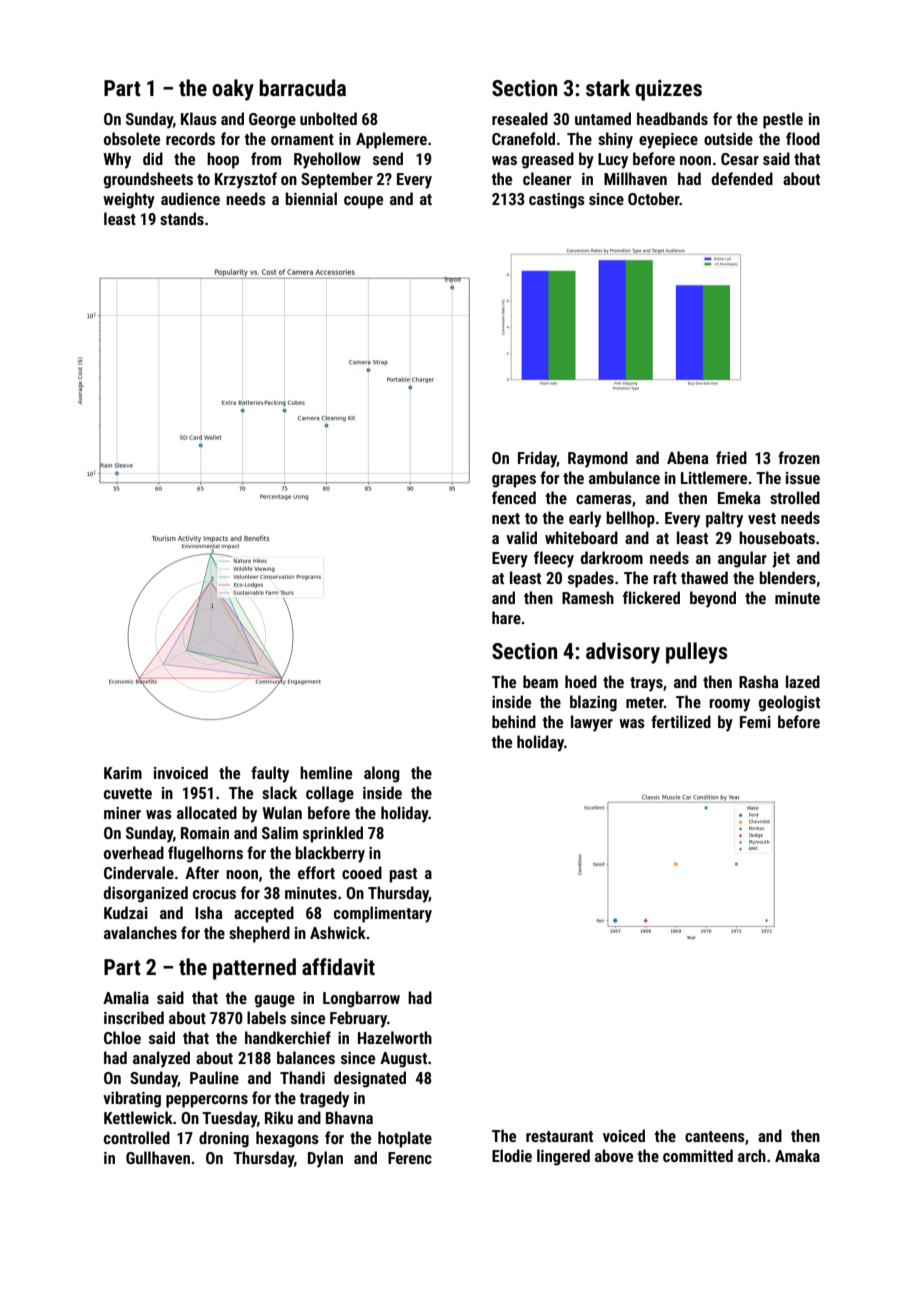  I want to click on stands, so click(182, 218).
